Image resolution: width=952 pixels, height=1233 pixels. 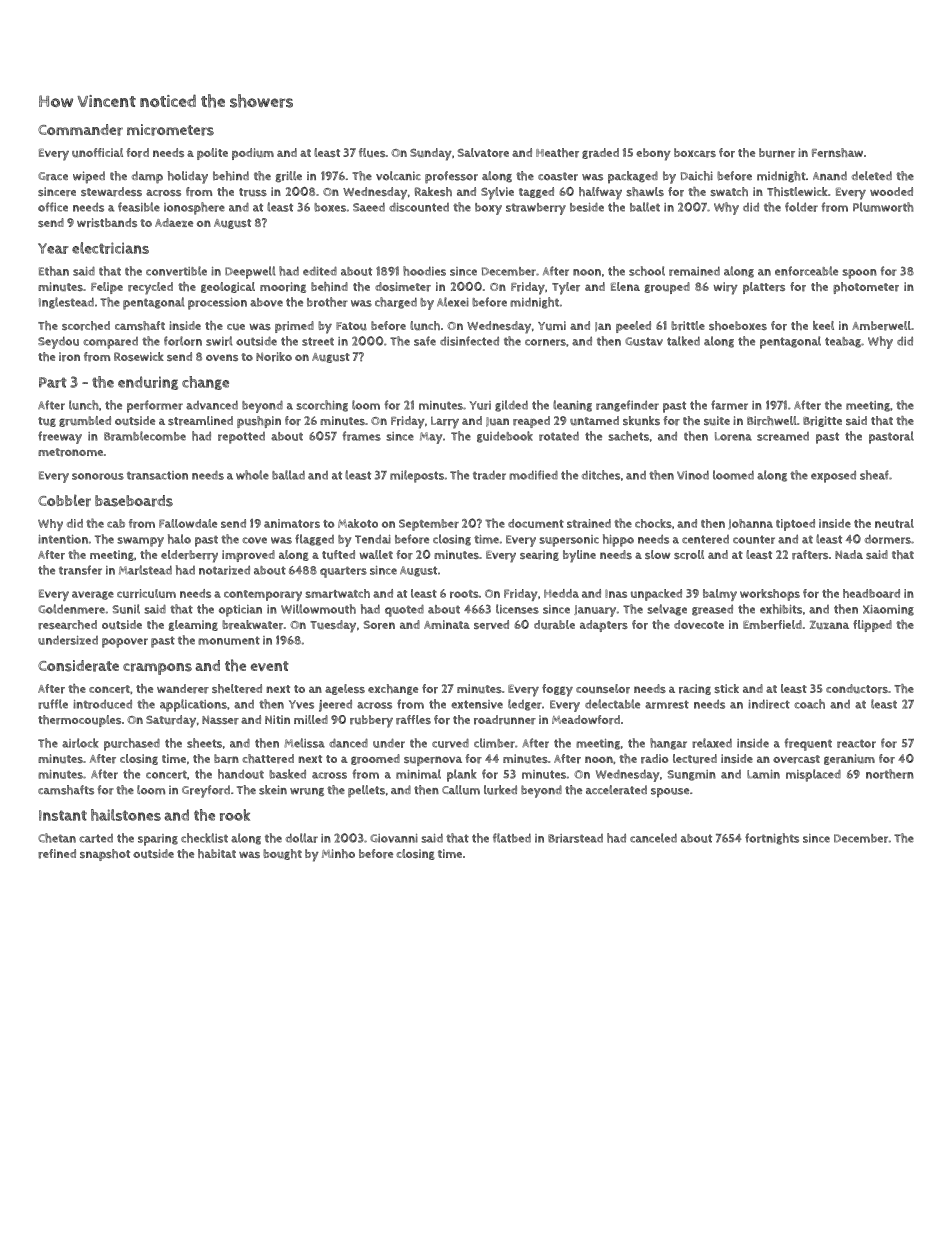 What do you see at coordinates (587, 207) in the image?
I see `beside` at bounding box center [587, 207].
